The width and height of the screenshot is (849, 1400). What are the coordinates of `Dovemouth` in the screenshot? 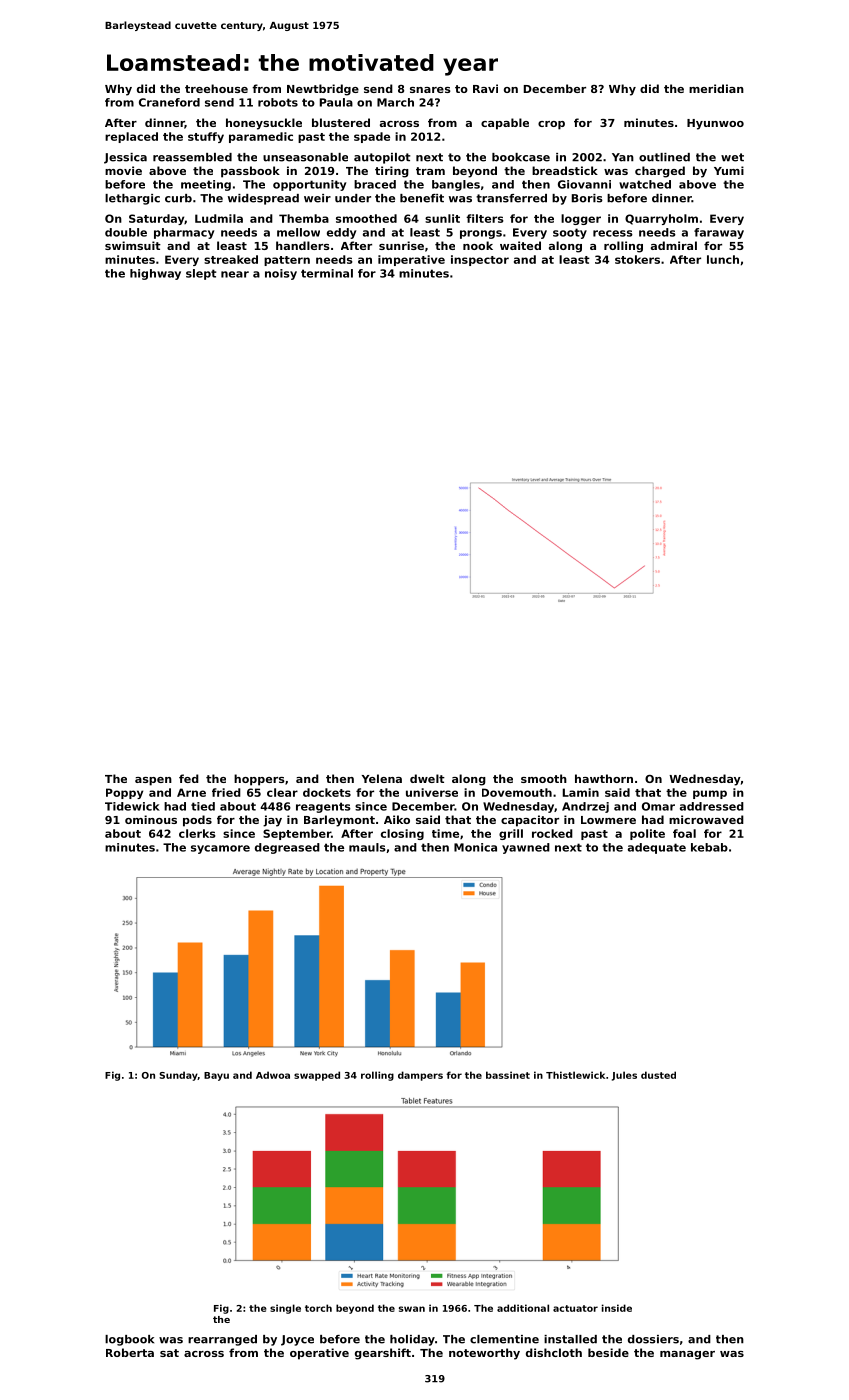 It's located at (517, 792).
